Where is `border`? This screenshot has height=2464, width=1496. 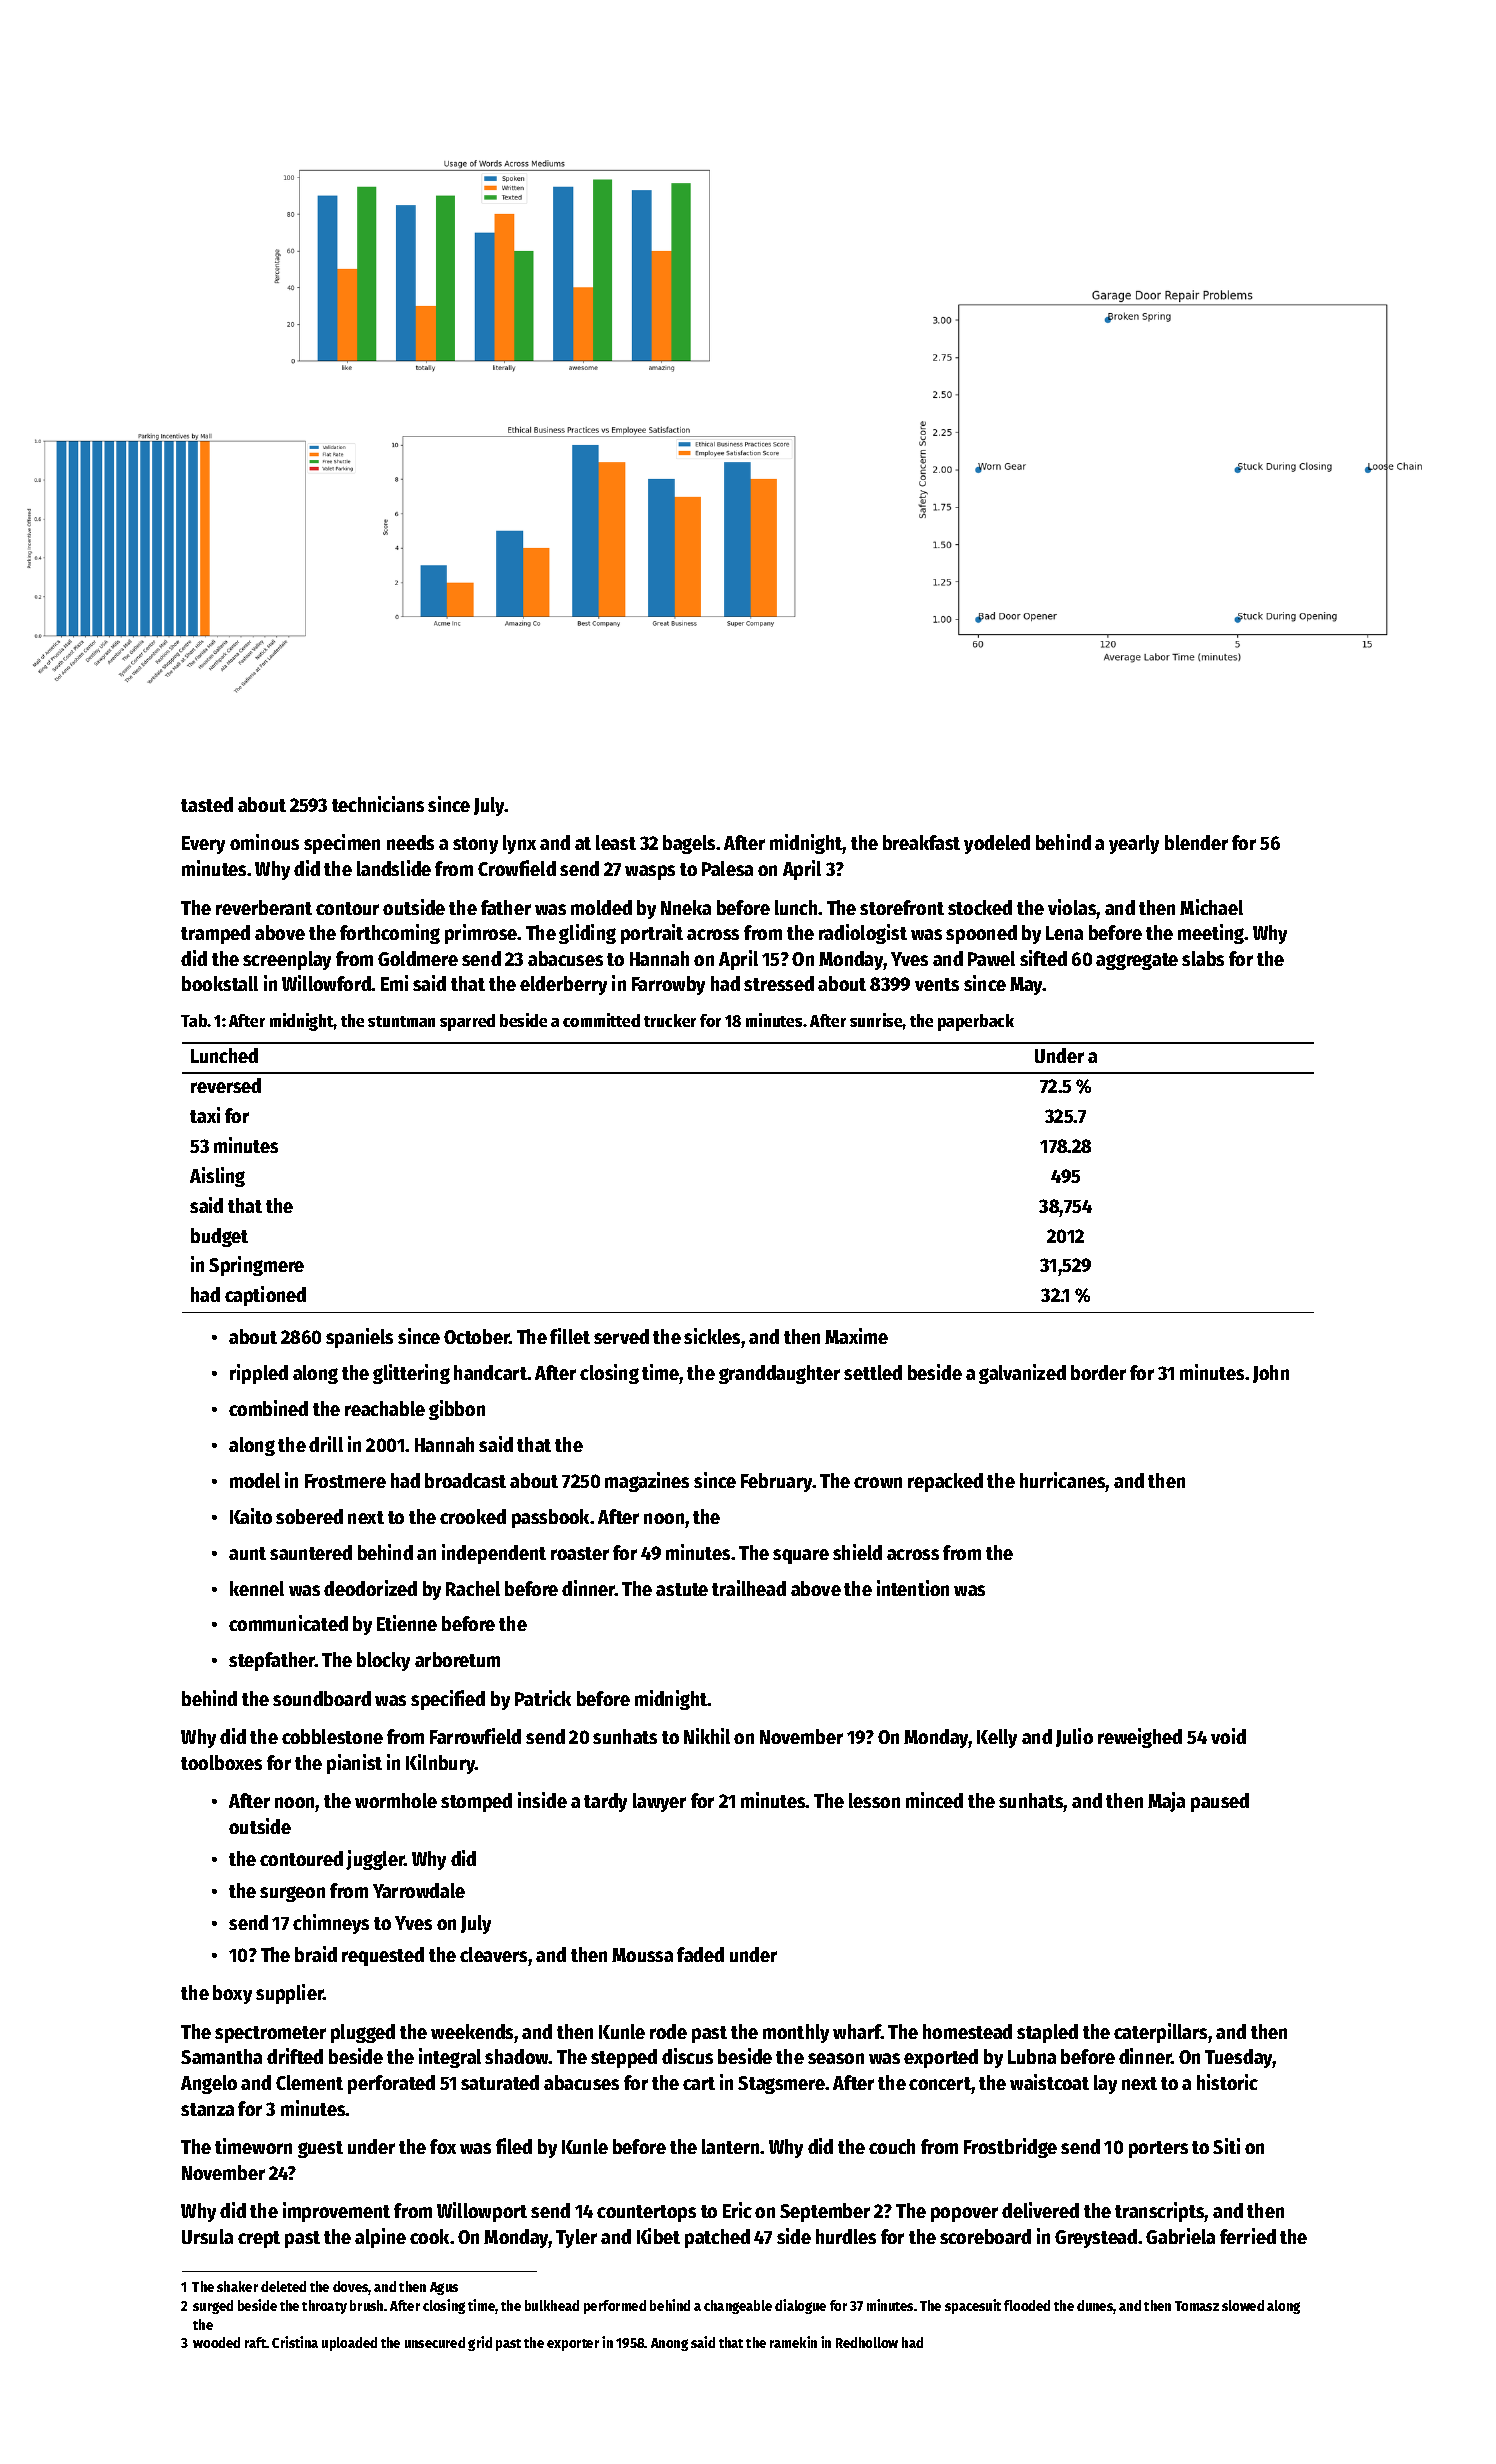 border is located at coordinates (1098, 1372).
